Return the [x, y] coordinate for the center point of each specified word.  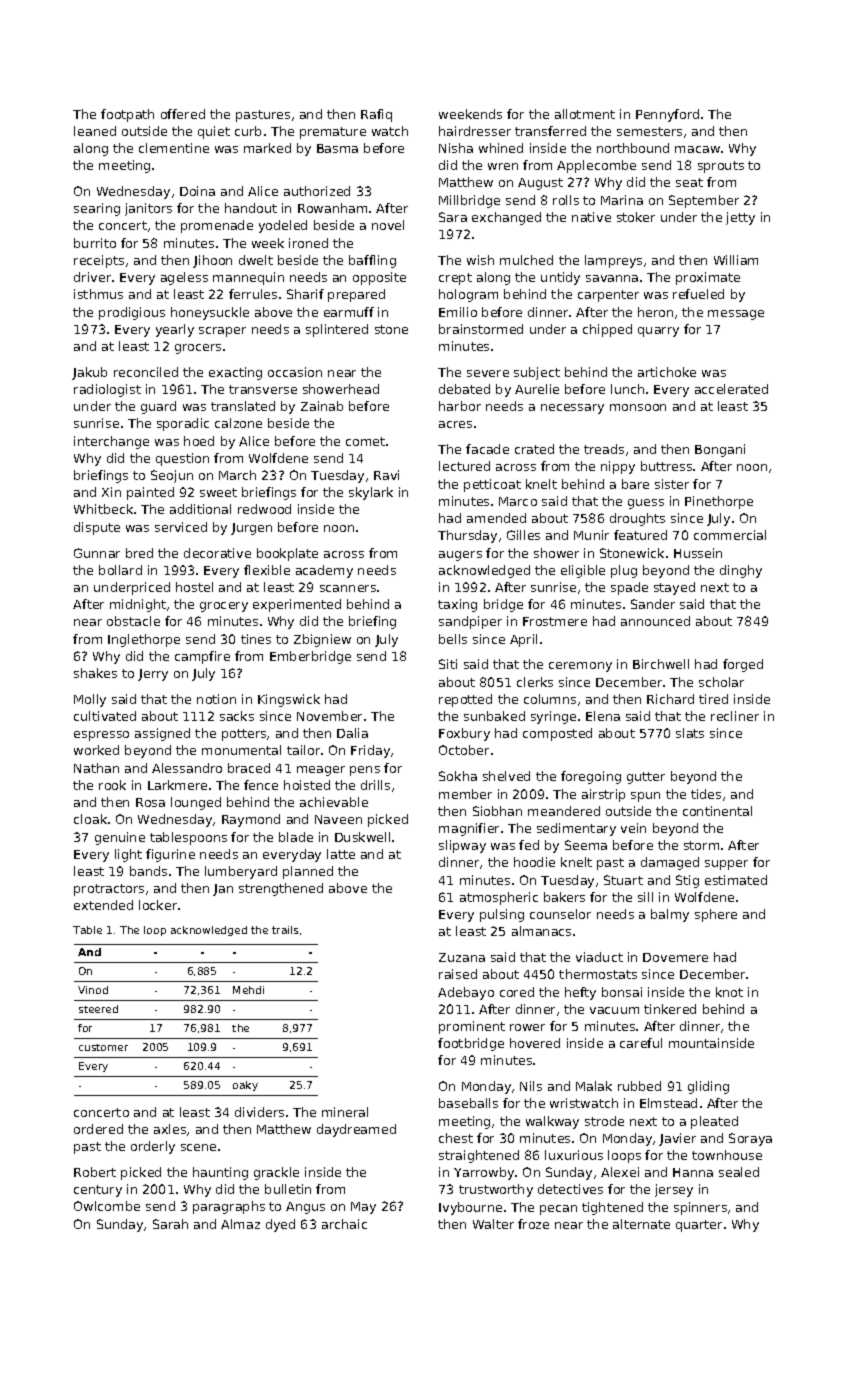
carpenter [608, 296]
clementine [174, 148]
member [465, 794]
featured [640, 535]
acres [455, 424]
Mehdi [248, 990]
